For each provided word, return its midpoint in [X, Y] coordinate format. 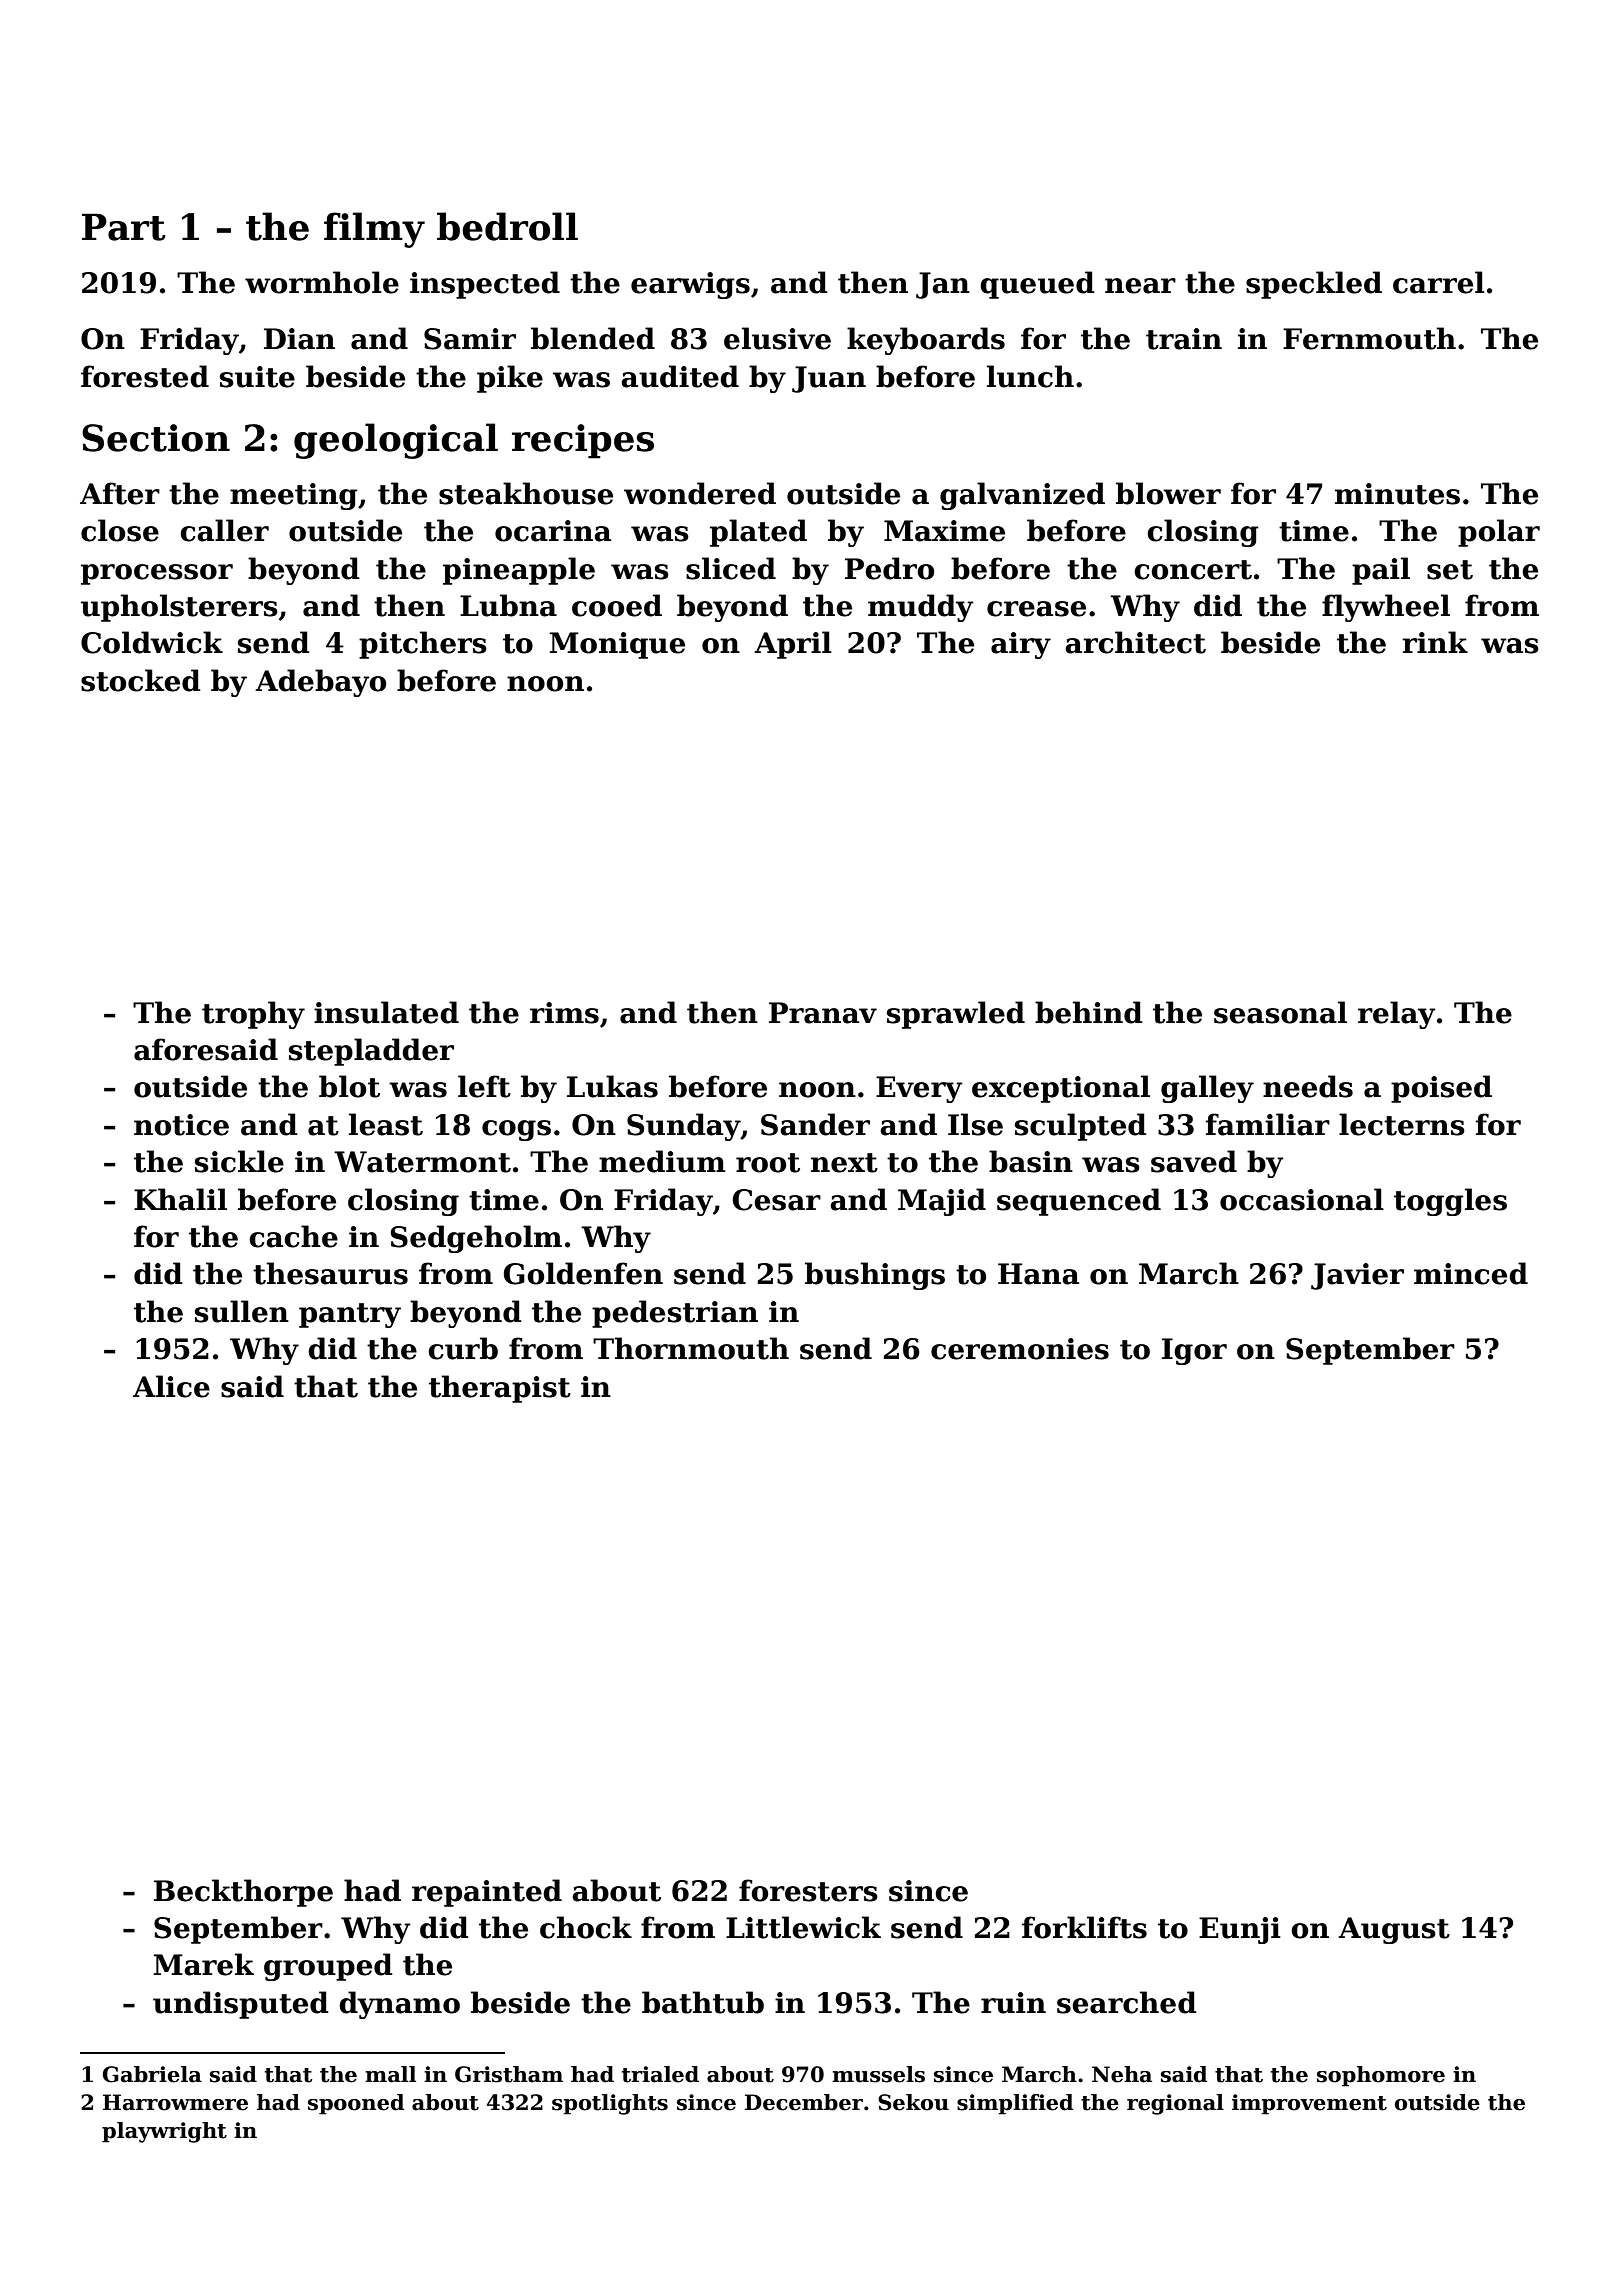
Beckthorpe [243, 1893]
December [804, 2102]
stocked [141, 680]
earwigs [690, 285]
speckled [1314, 285]
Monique [617, 645]
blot [349, 1086]
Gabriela [152, 2074]
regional [1175, 2104]
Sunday [684, 1127]
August [1394, 1930]
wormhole [322, 282]
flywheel [1386, 608]
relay [1397, 1015]
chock [586, 1927]
